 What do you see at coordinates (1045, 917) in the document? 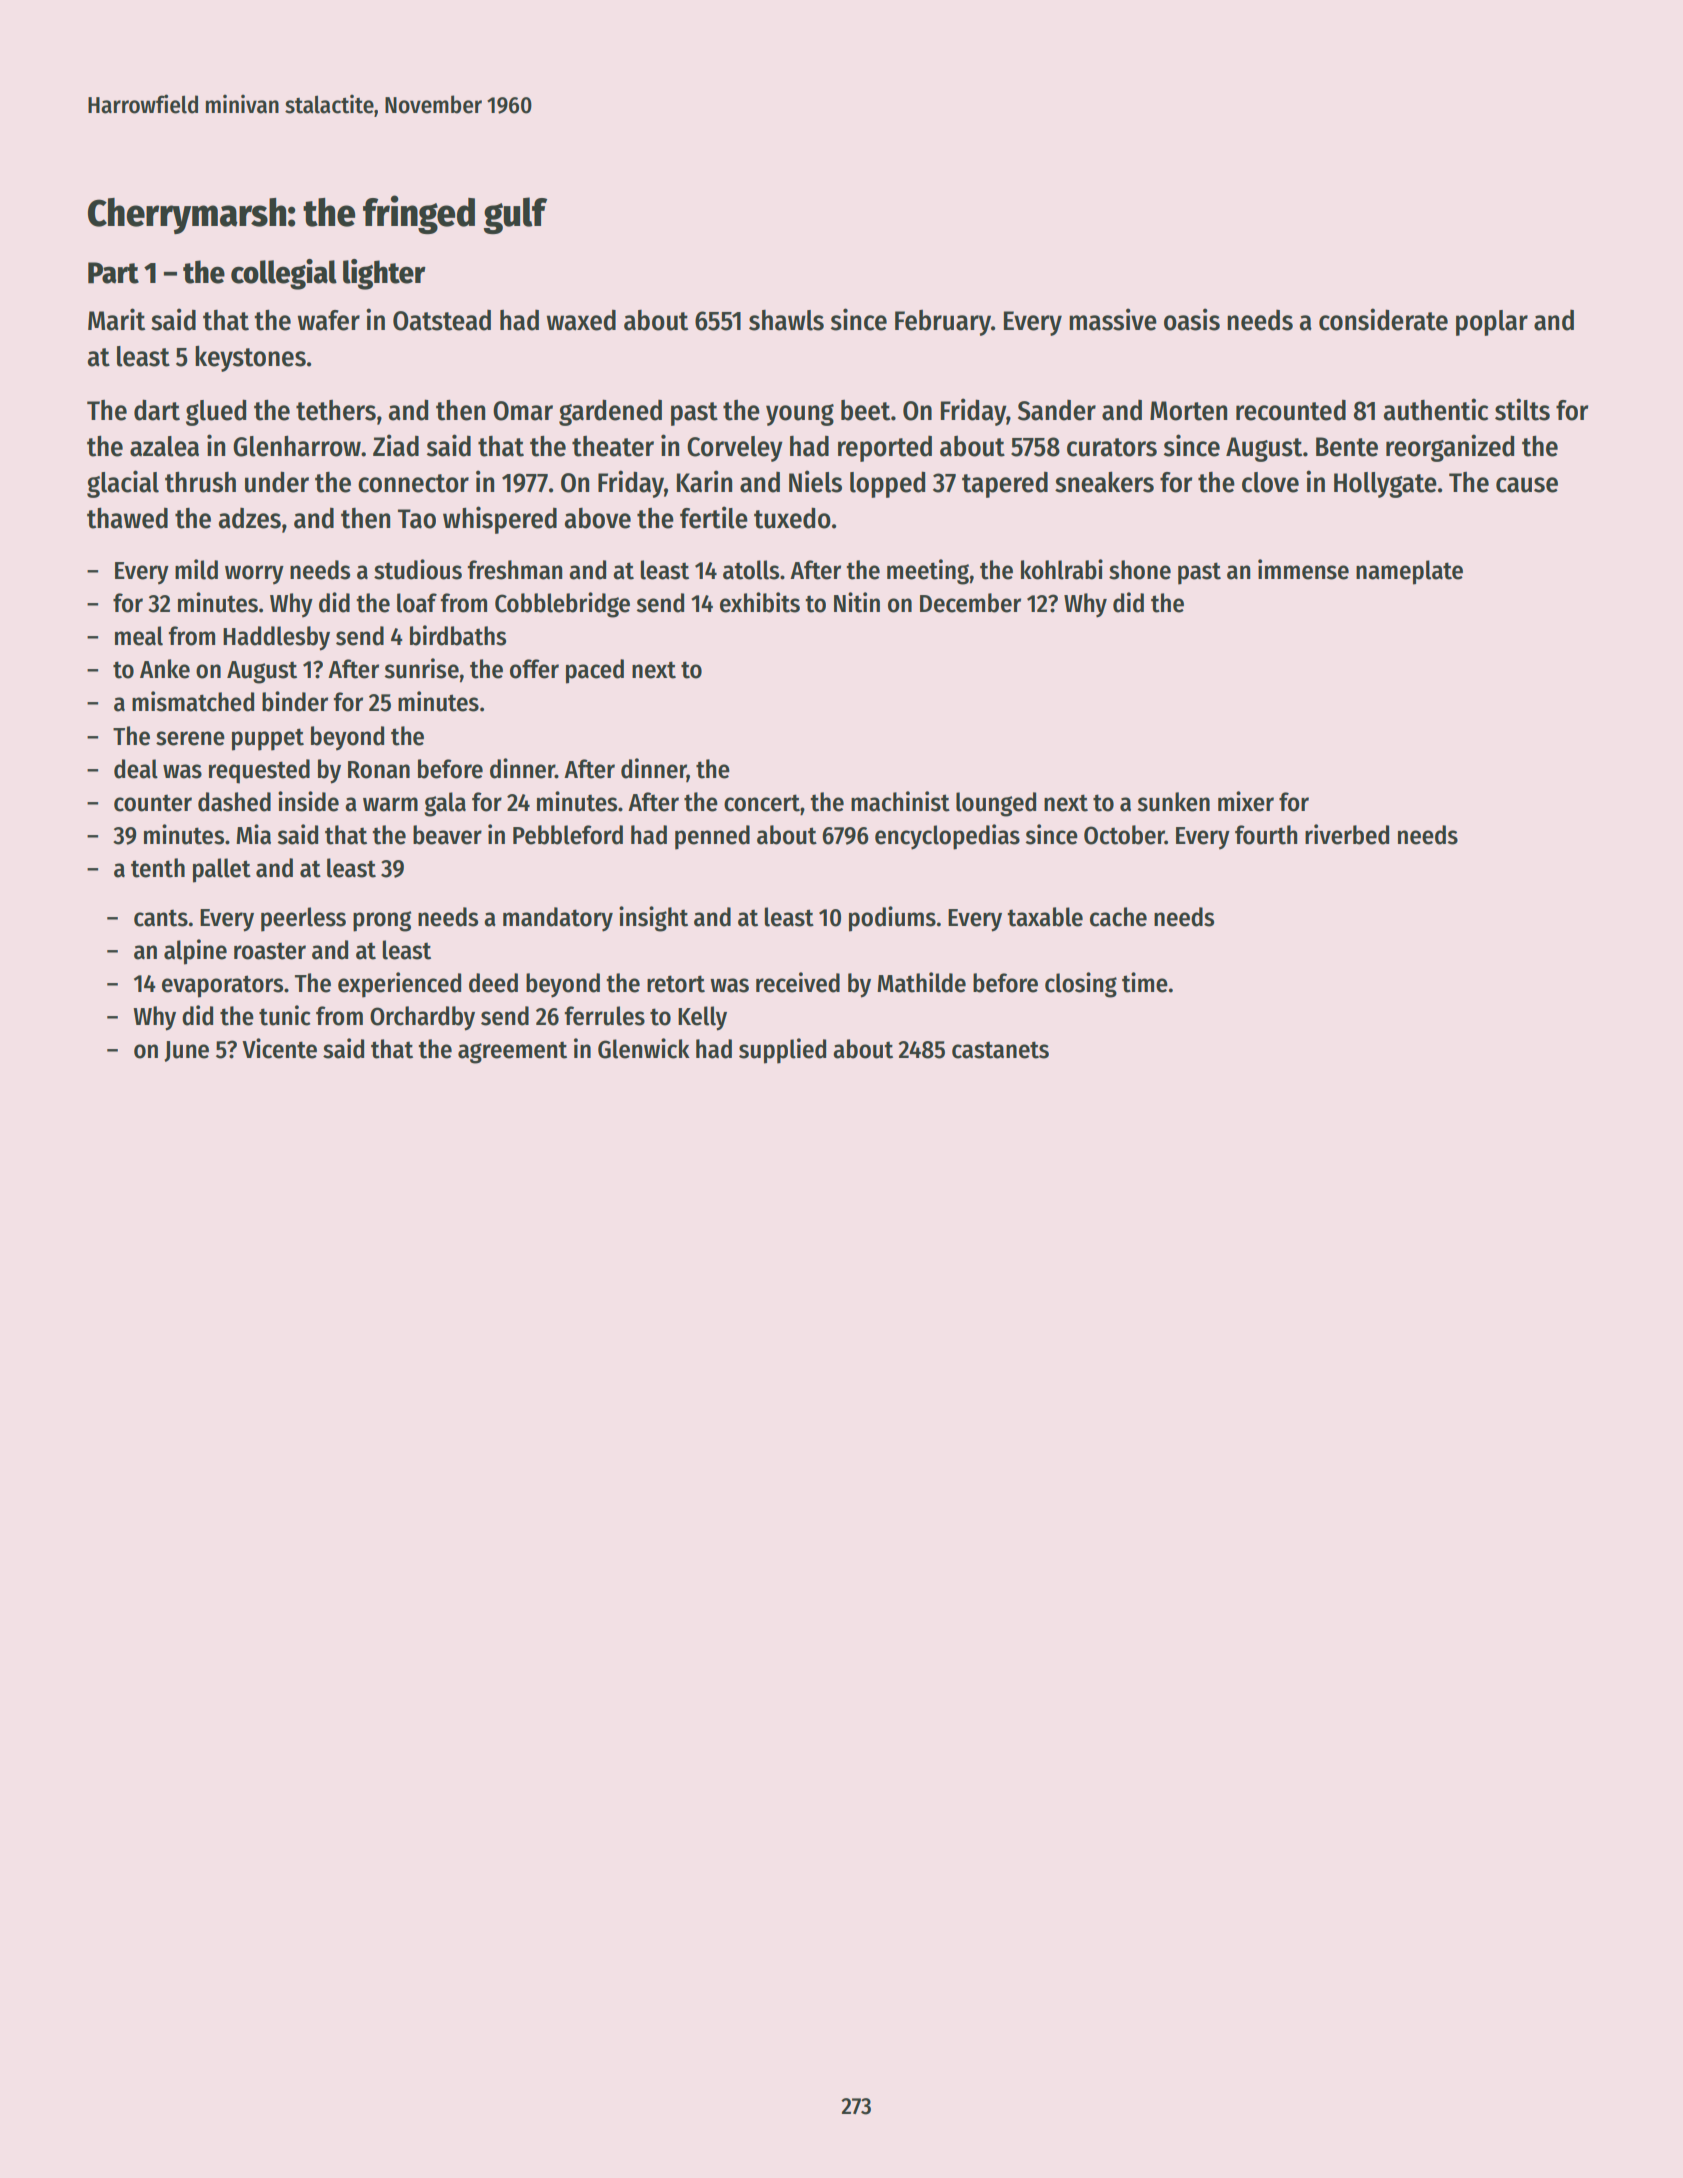
I see `taxable` at bounding box center [1045, 917].
